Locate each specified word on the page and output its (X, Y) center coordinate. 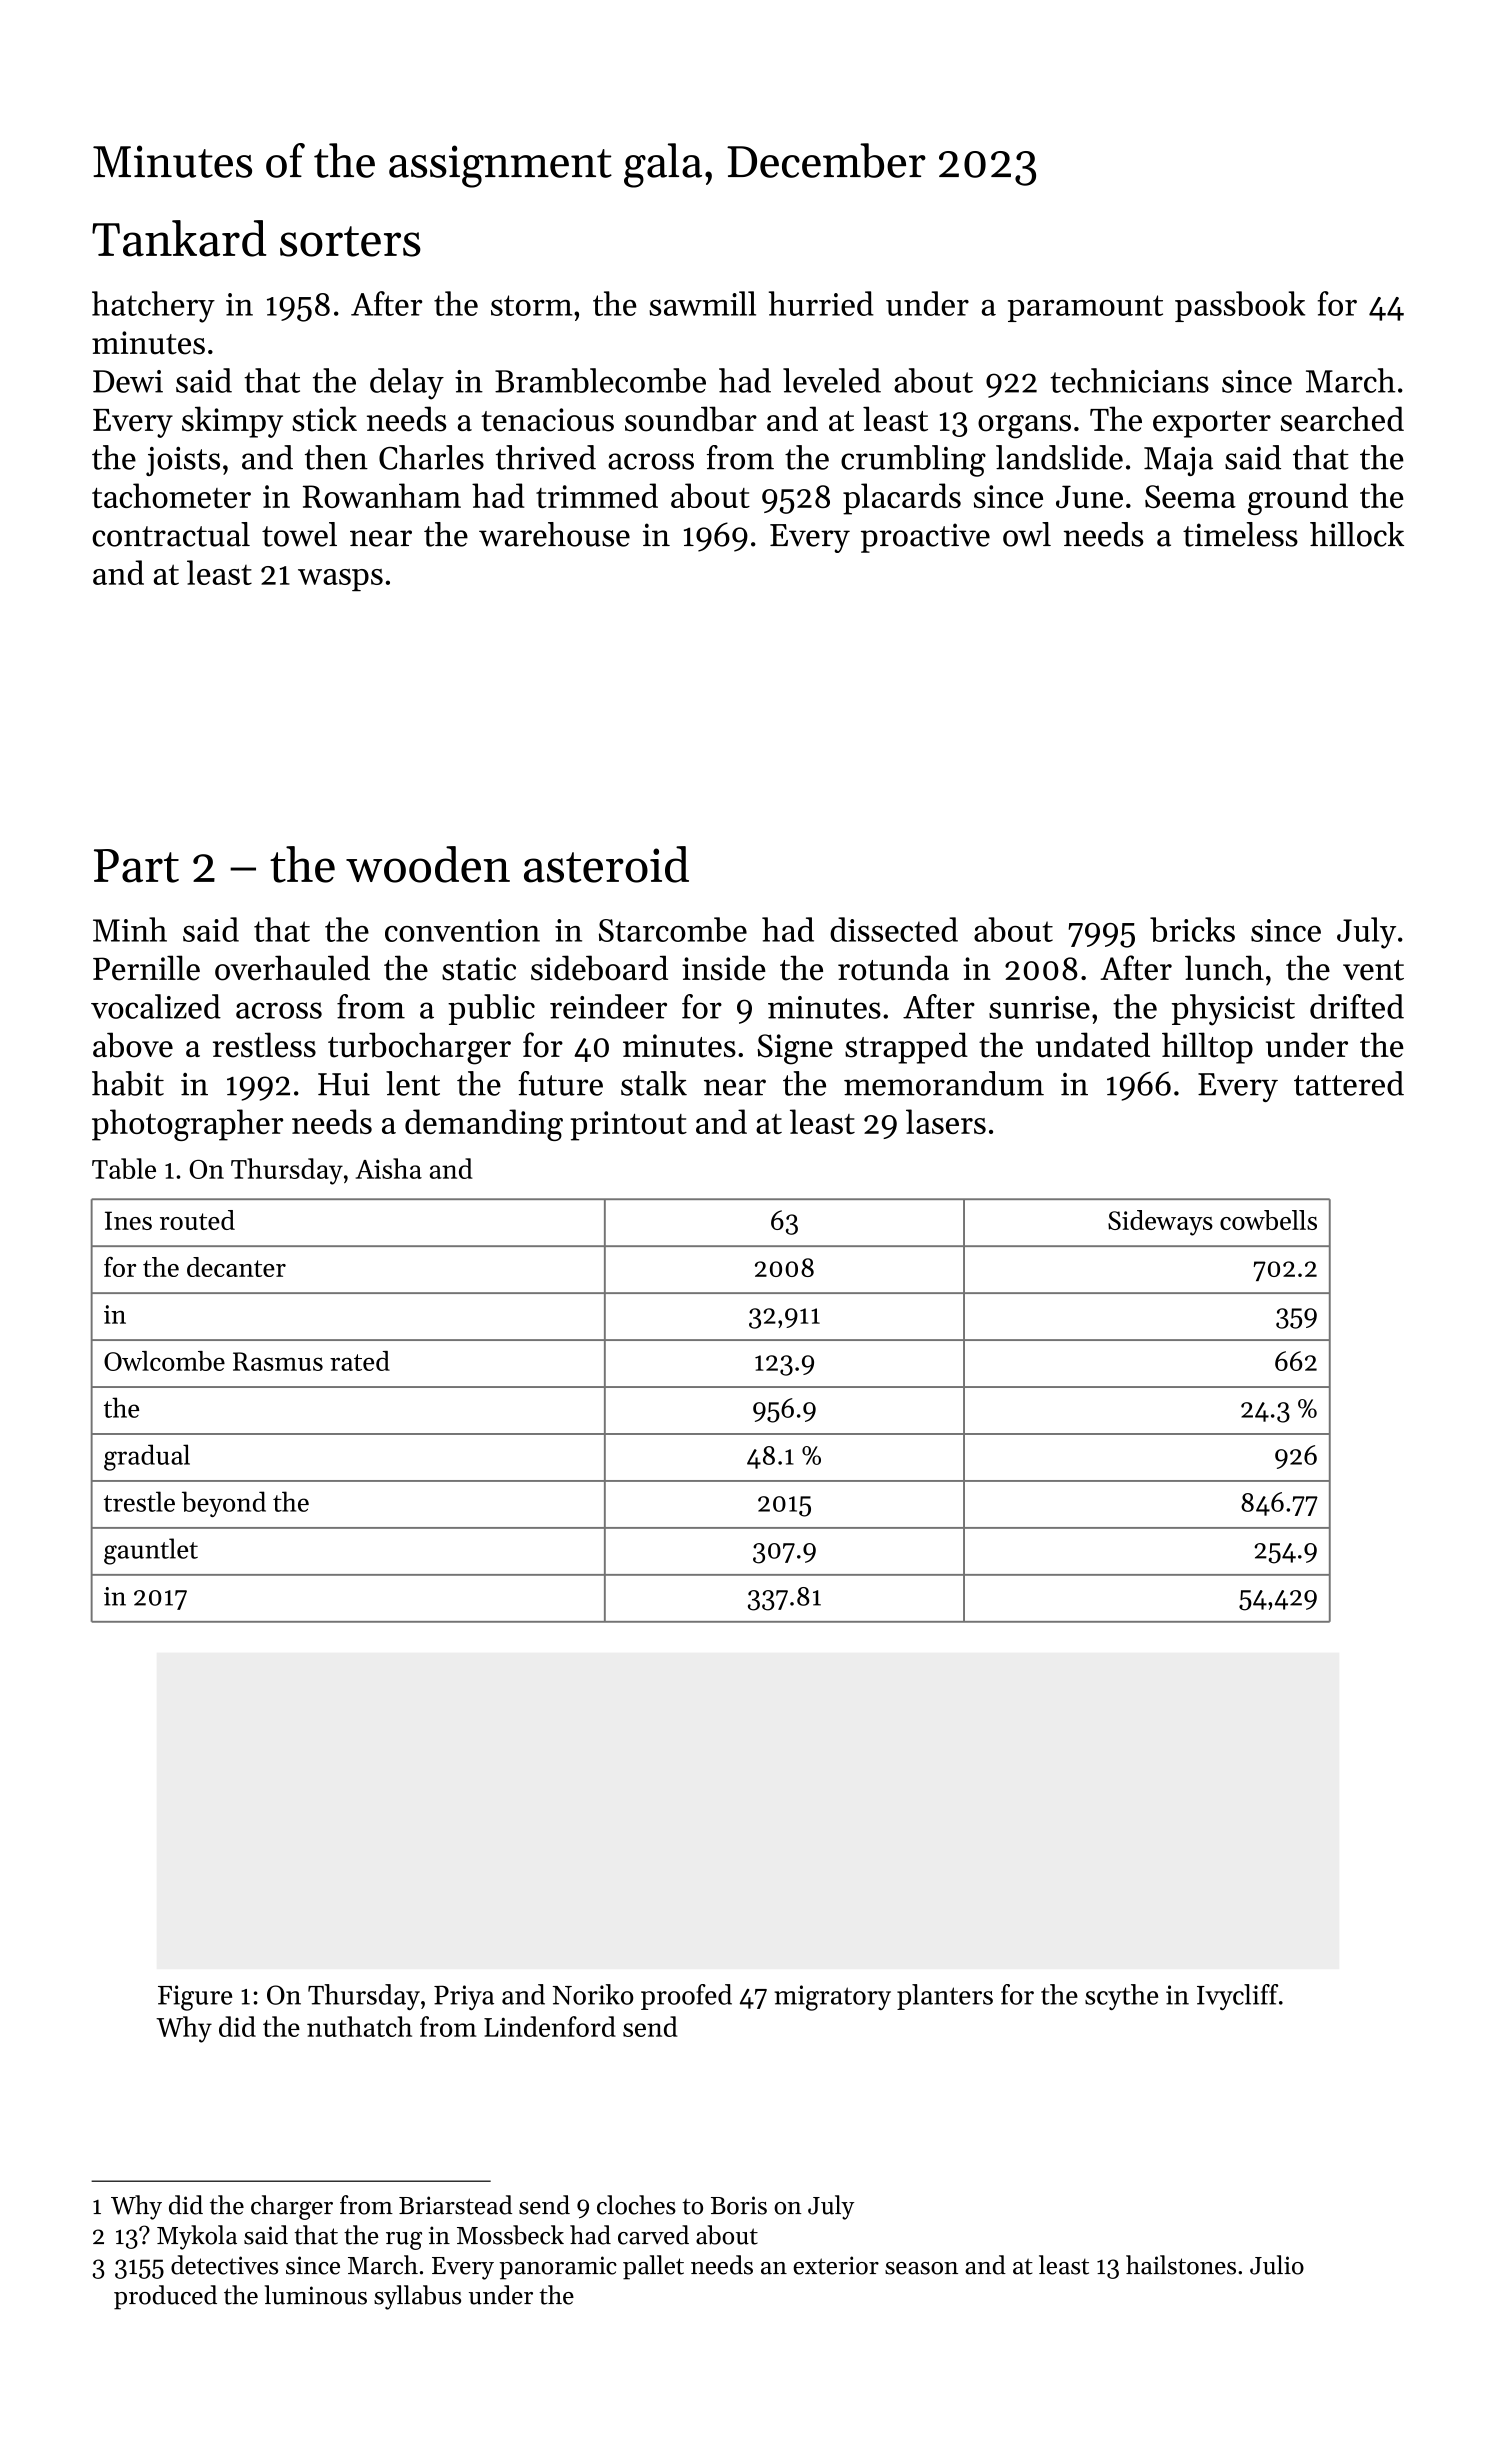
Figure (195, 1998)
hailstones (1181, 2265)
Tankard (179, 238)
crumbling (913, 461)
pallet (653, 2267)
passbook (1240, 306)
